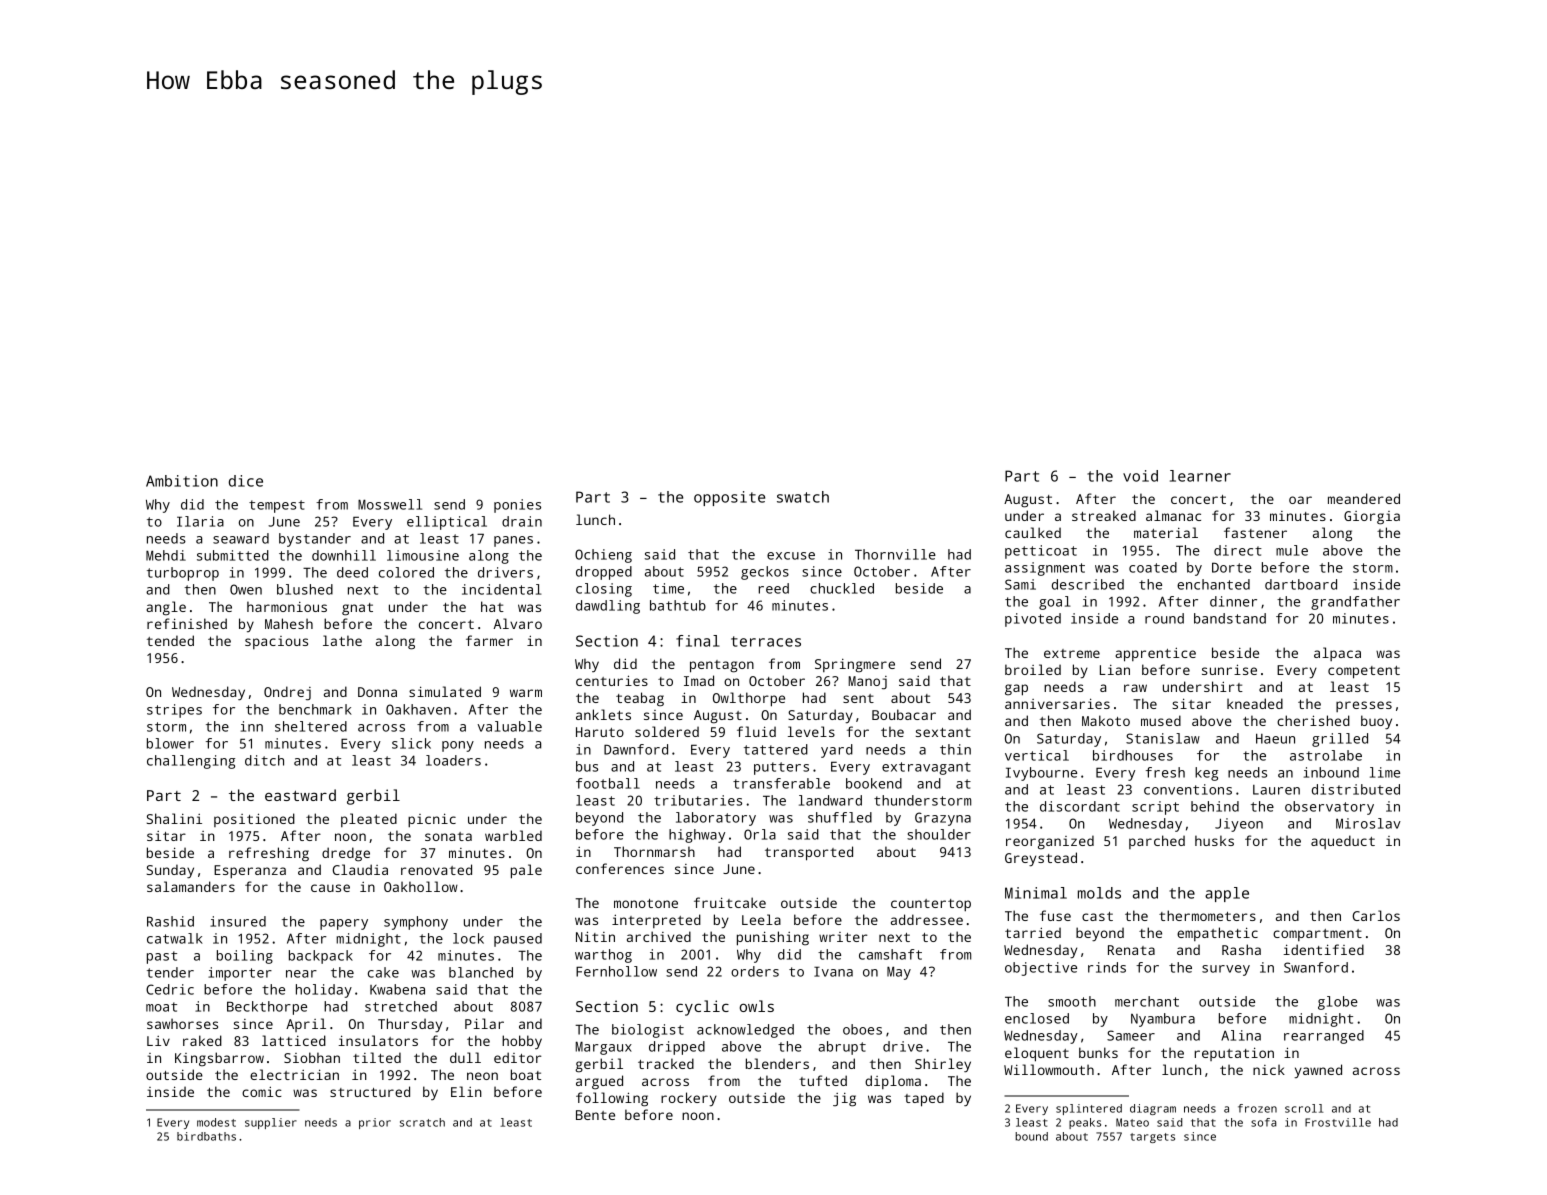  What do you see at coordinates (262, 1091) in the document?
I see `comic` at bounding box center [262, 1091].
